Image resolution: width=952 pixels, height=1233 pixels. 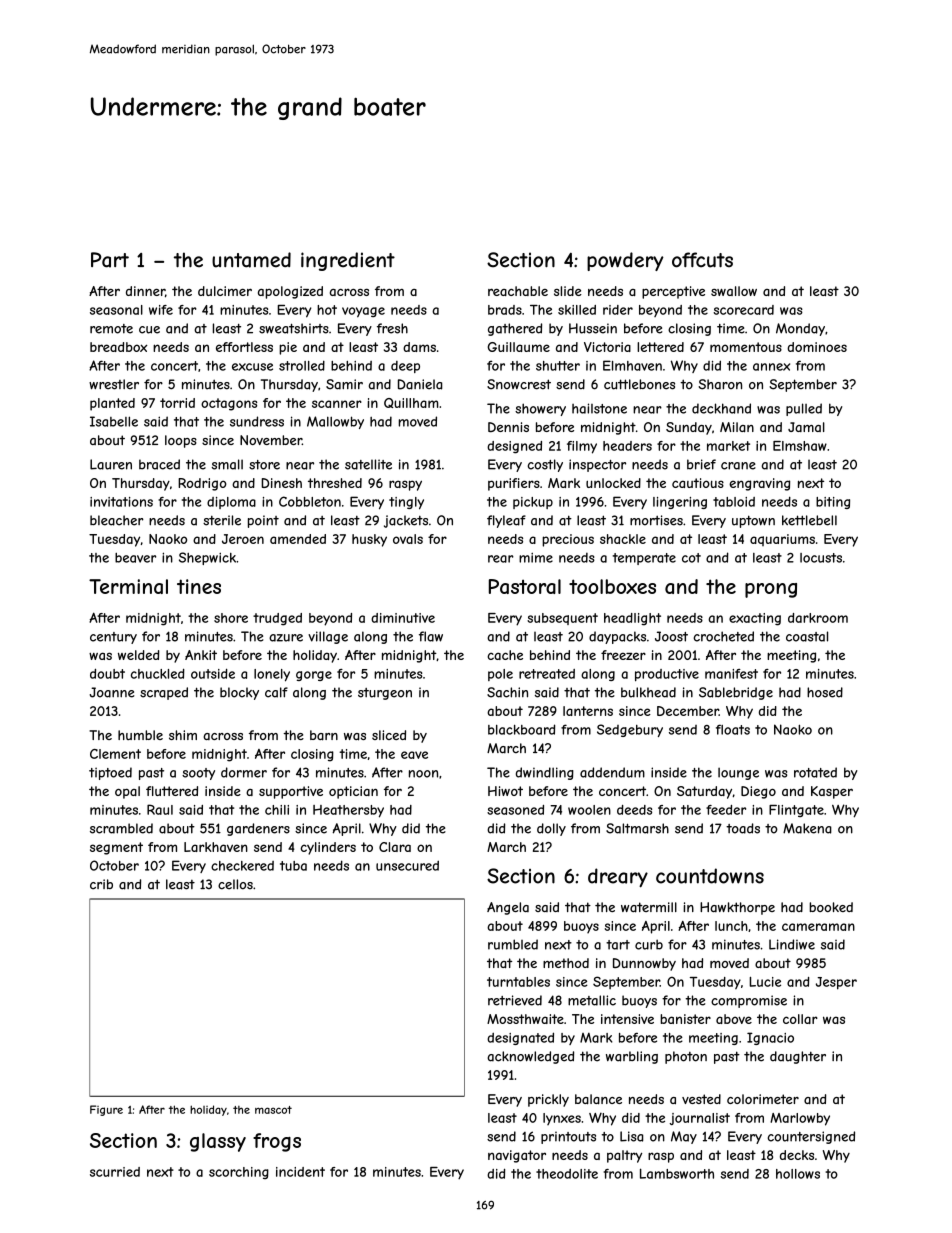 What do you see at coordinates (562, 619) in the screenshot?
I see `subsequent` at bounding box center [562, 619].
